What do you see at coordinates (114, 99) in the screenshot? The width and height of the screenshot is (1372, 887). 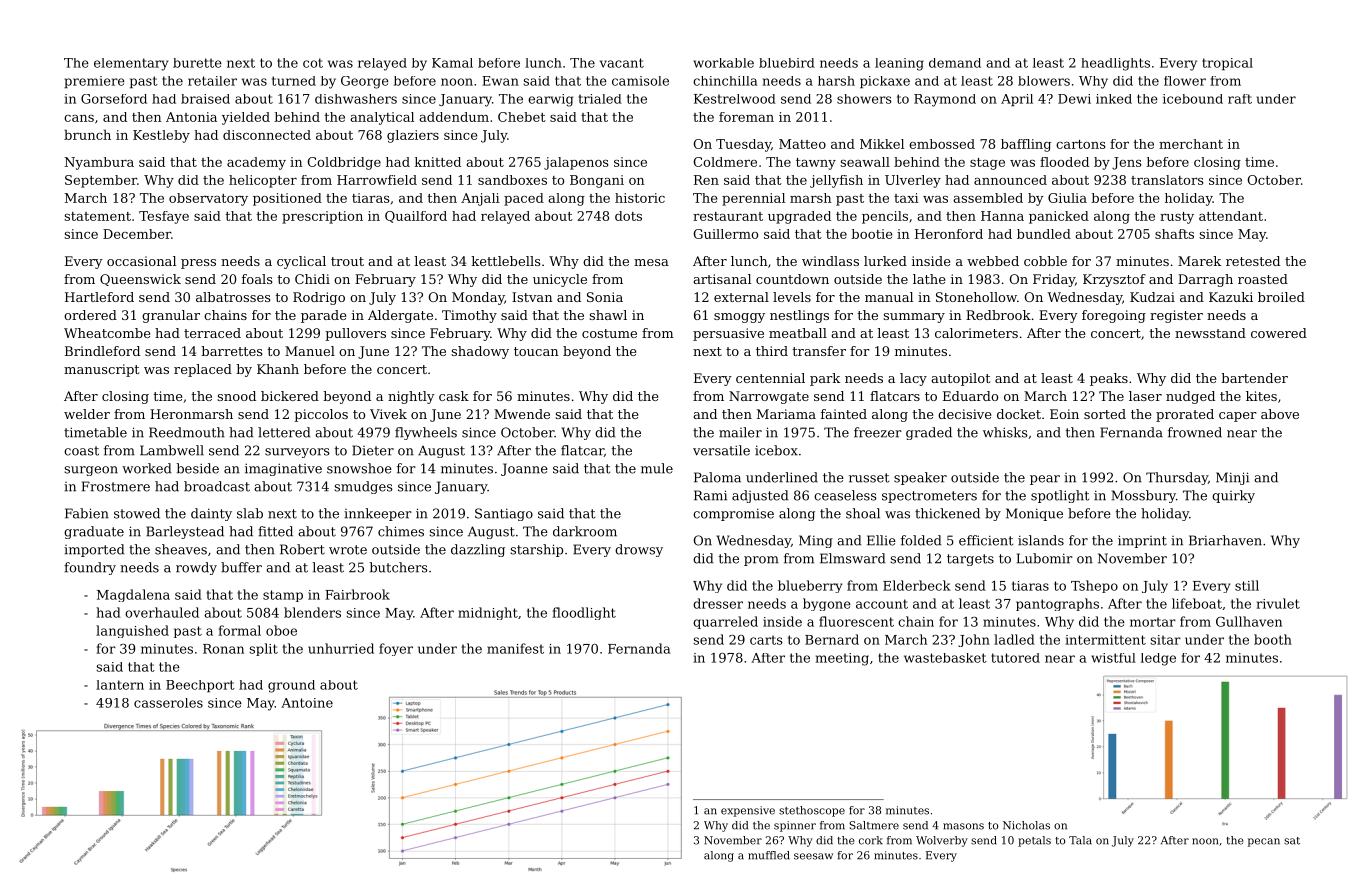 I see `Gorseford` at bounding box center [114, 99].
